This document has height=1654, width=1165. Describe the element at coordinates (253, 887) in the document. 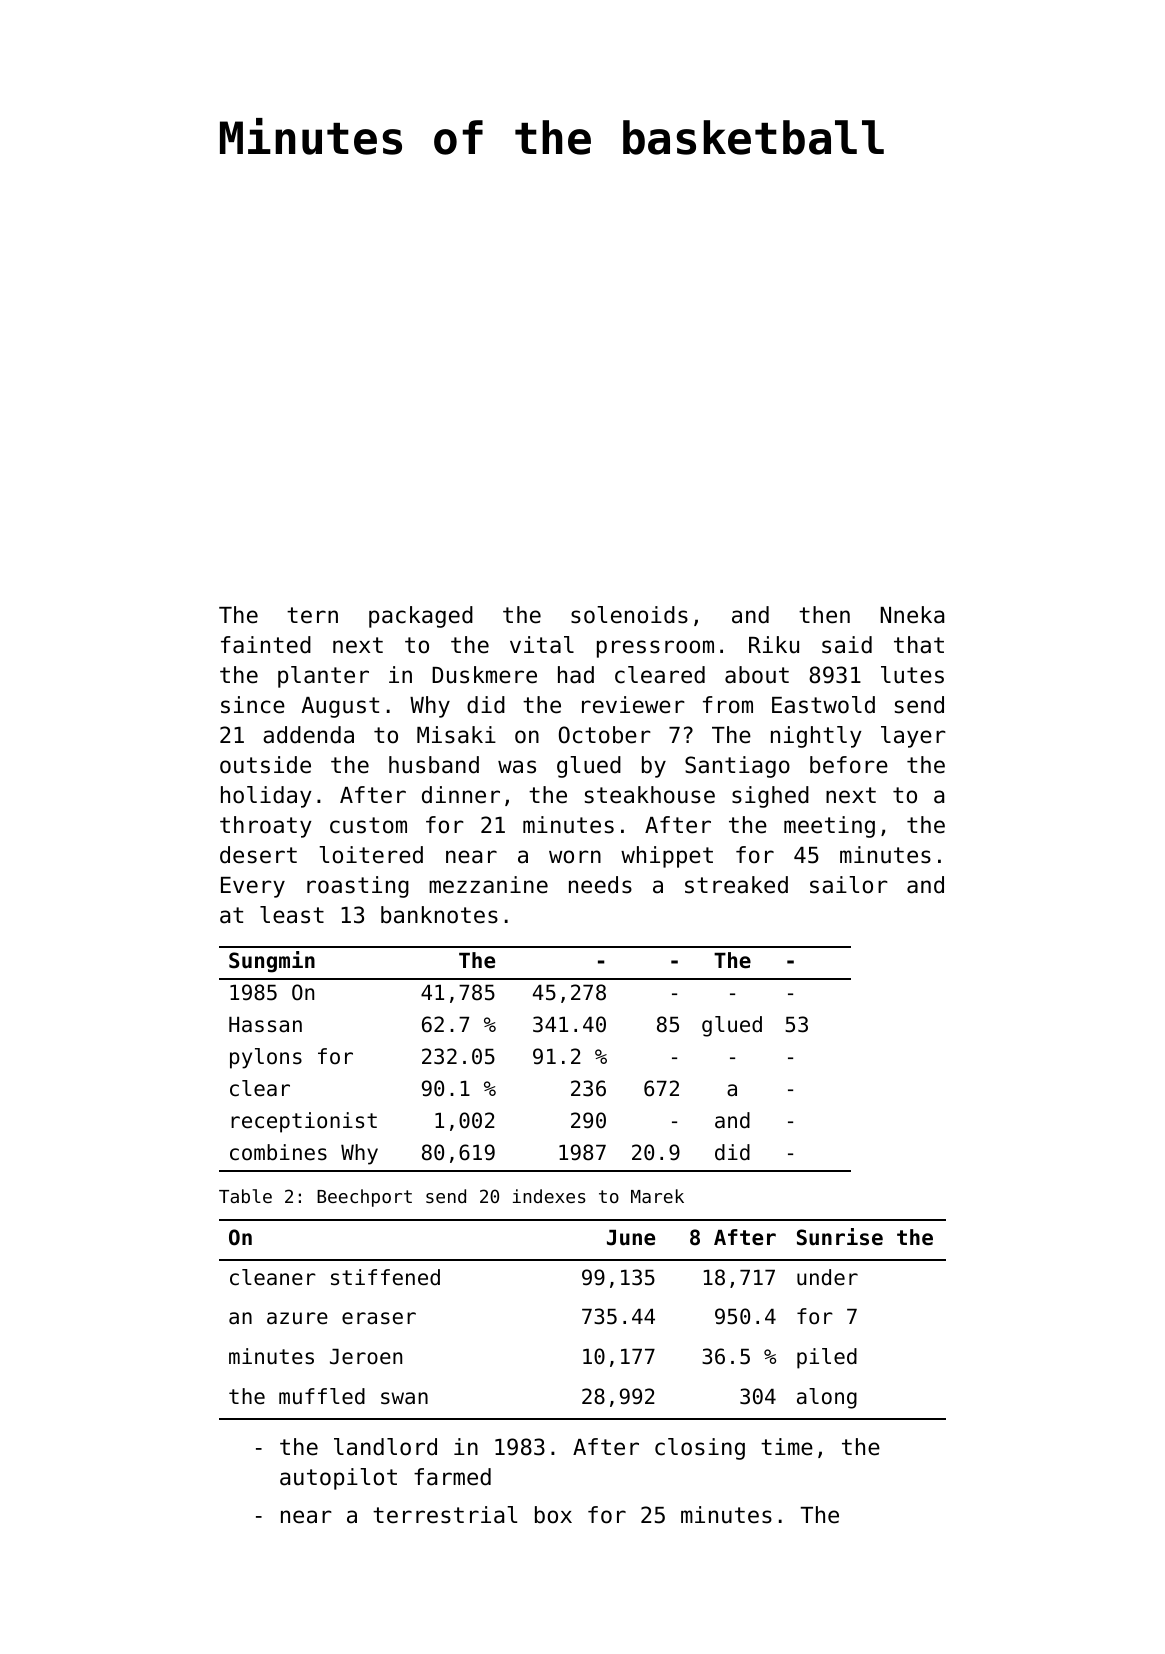

I see `Every` at that location.
